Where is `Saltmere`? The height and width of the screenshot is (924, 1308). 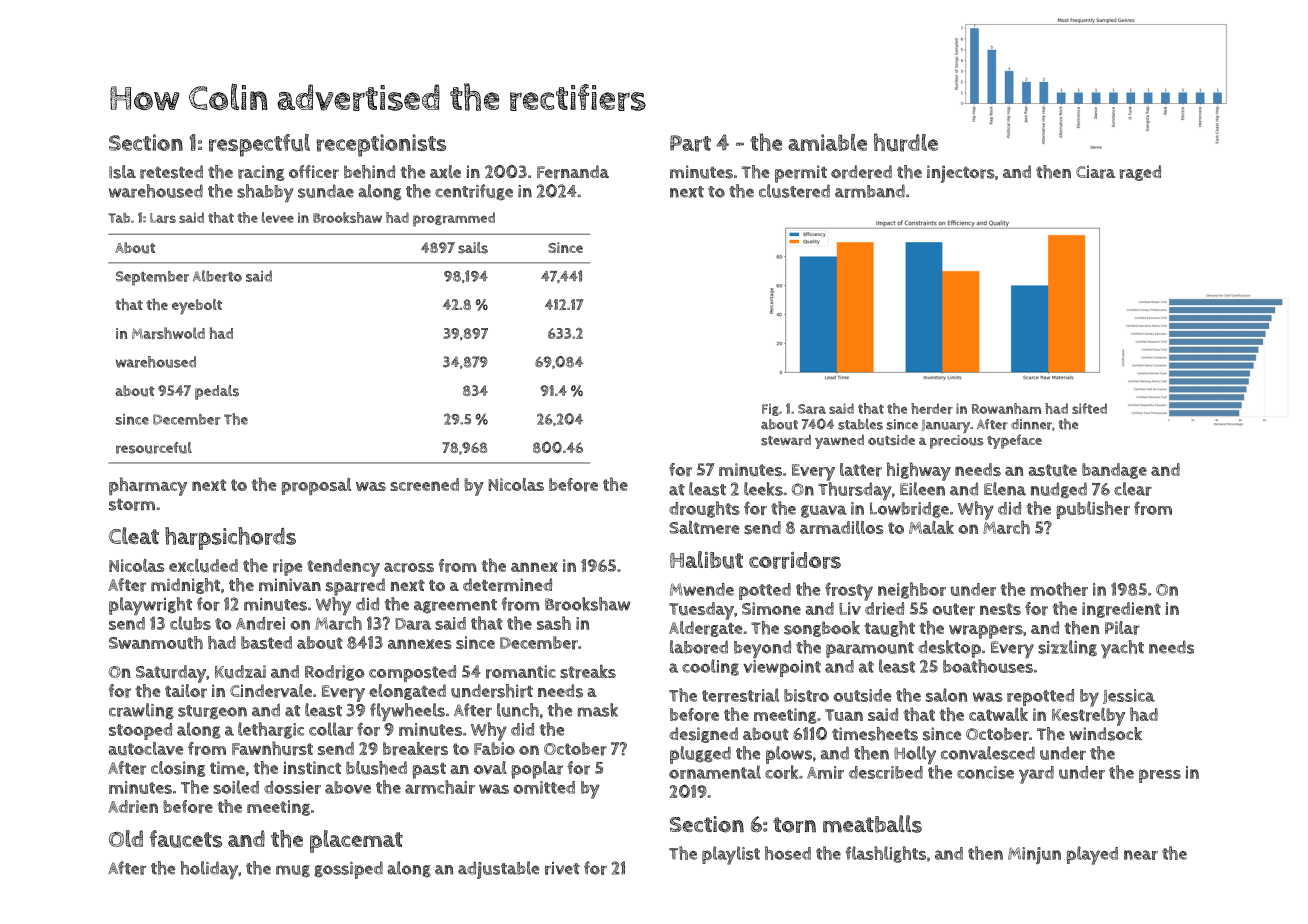
Saltmere is located at coordinates (704, 527).
